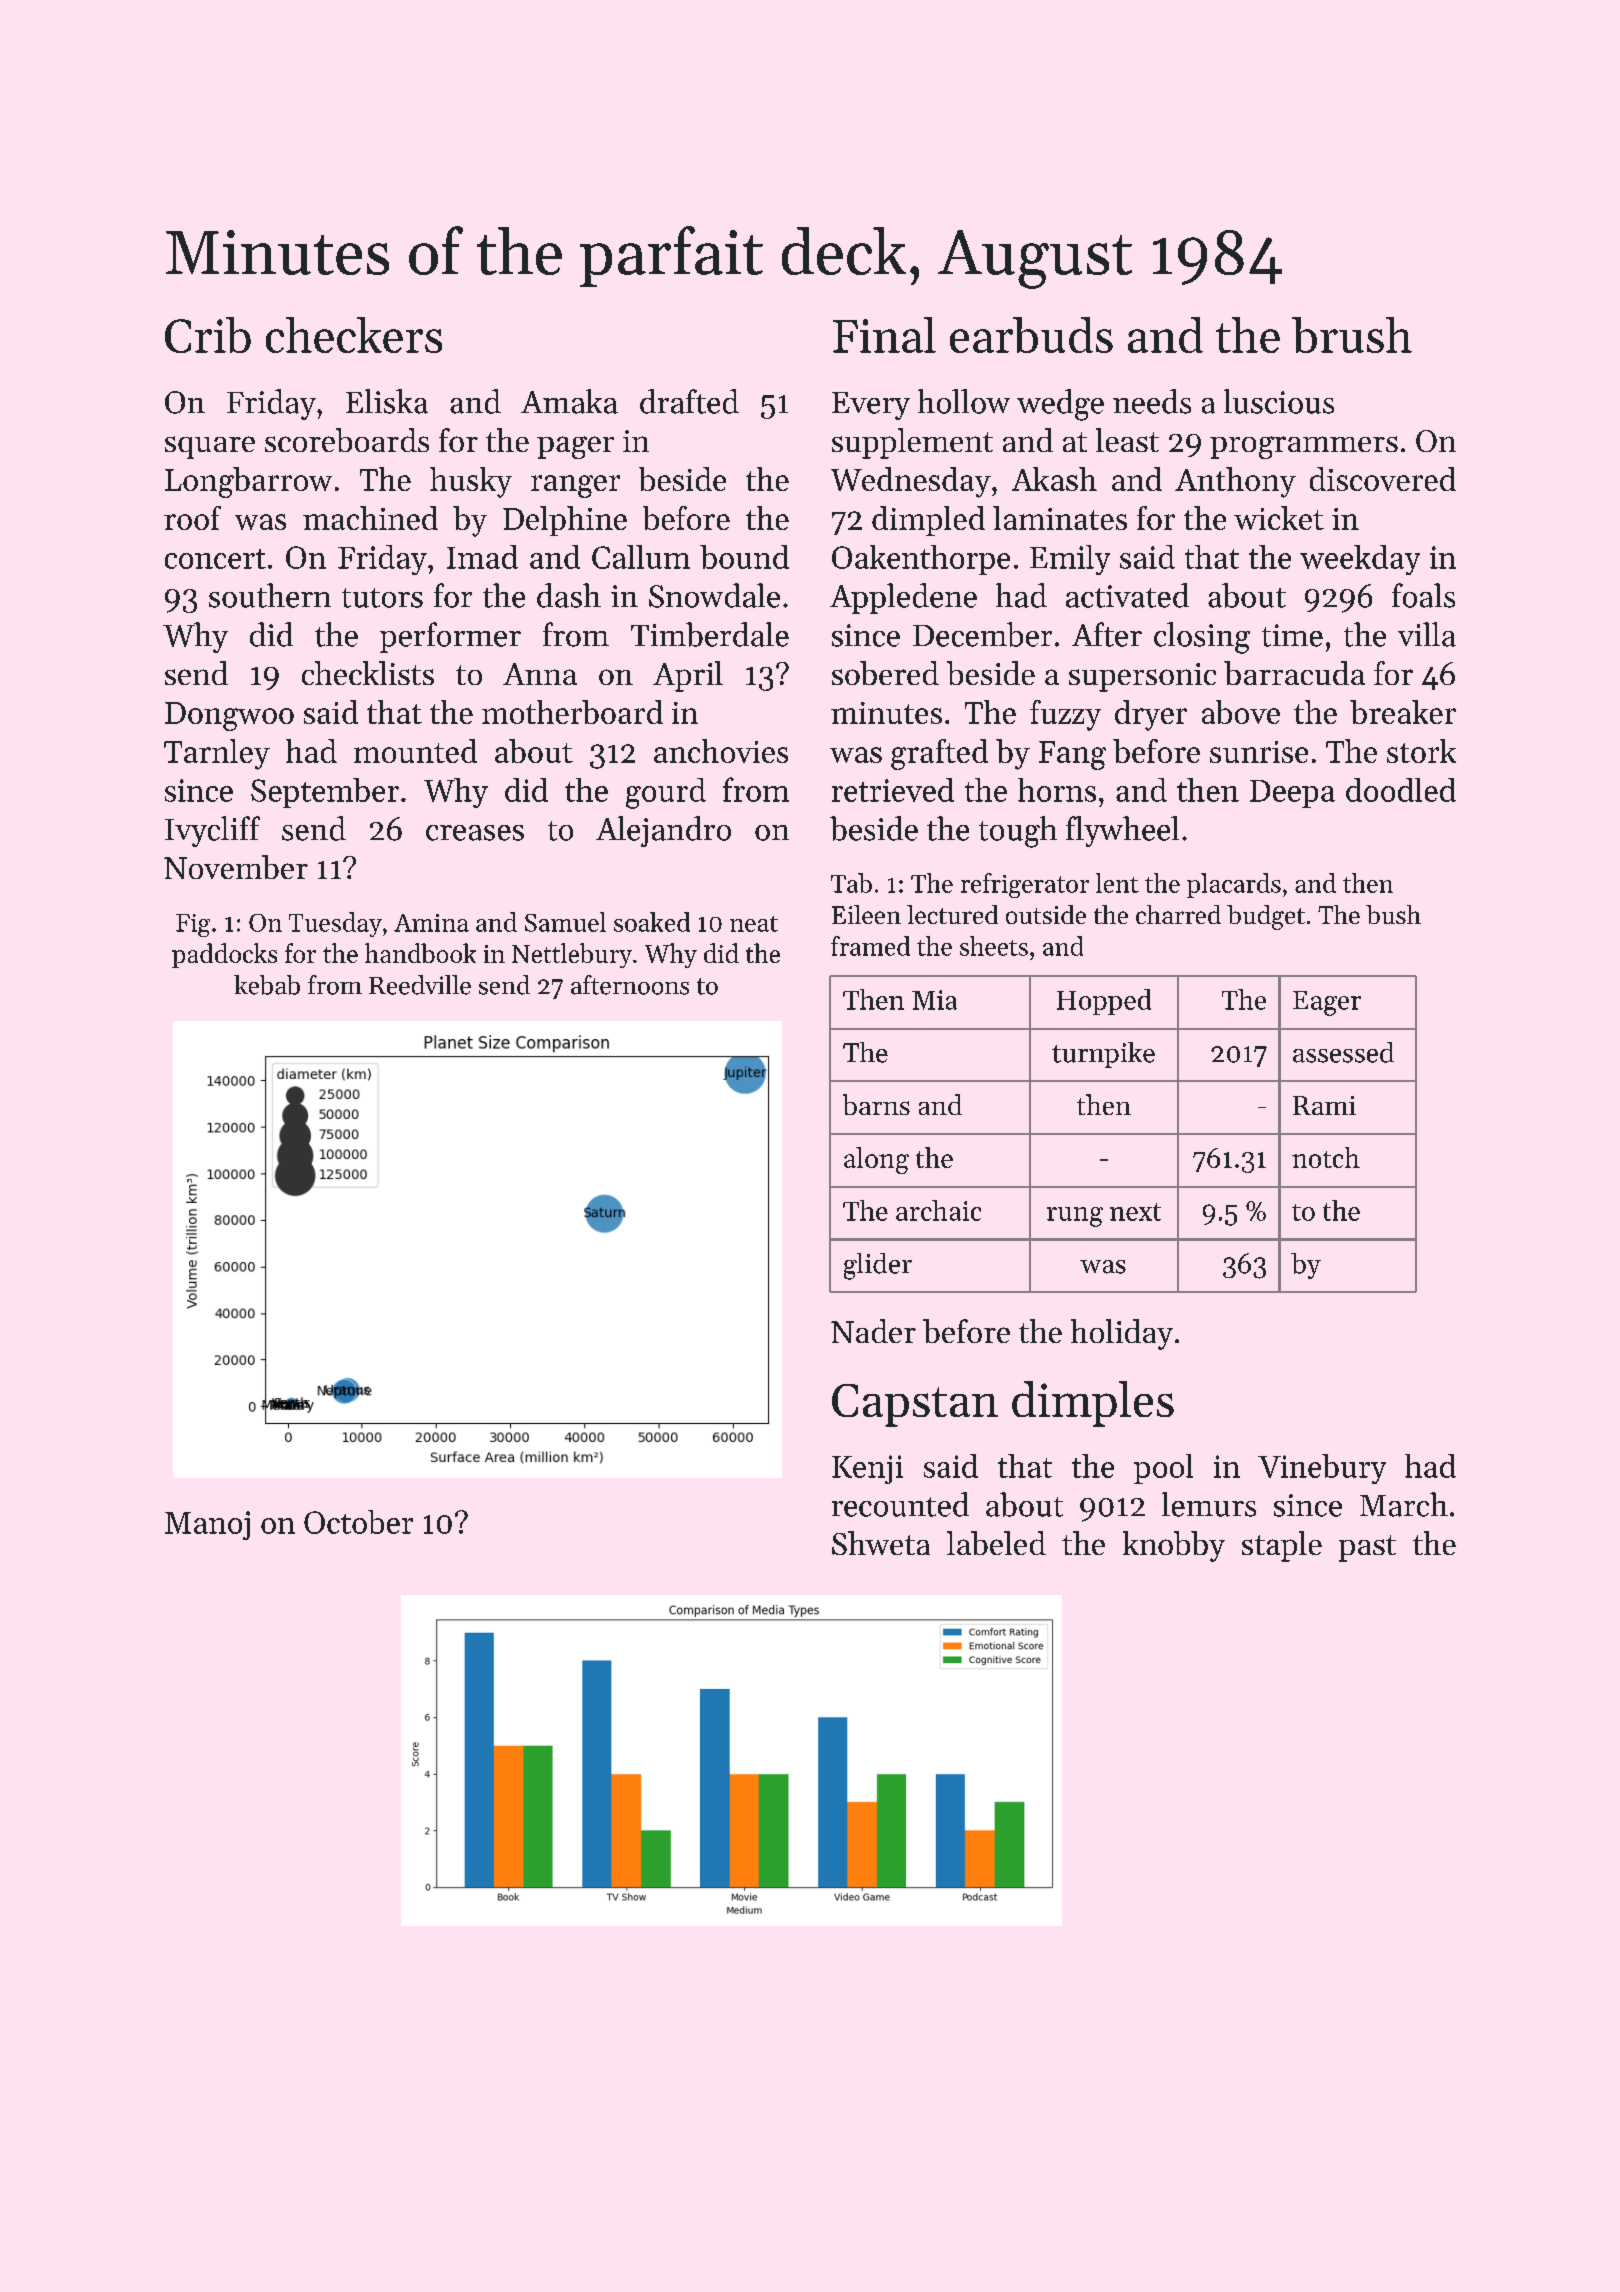 The width and height of the screenshot is (1620, 2292). What do you see at coordinates (420, 985) in the screenshot?
I see `Reedville` at bounding box center [420, 985].
